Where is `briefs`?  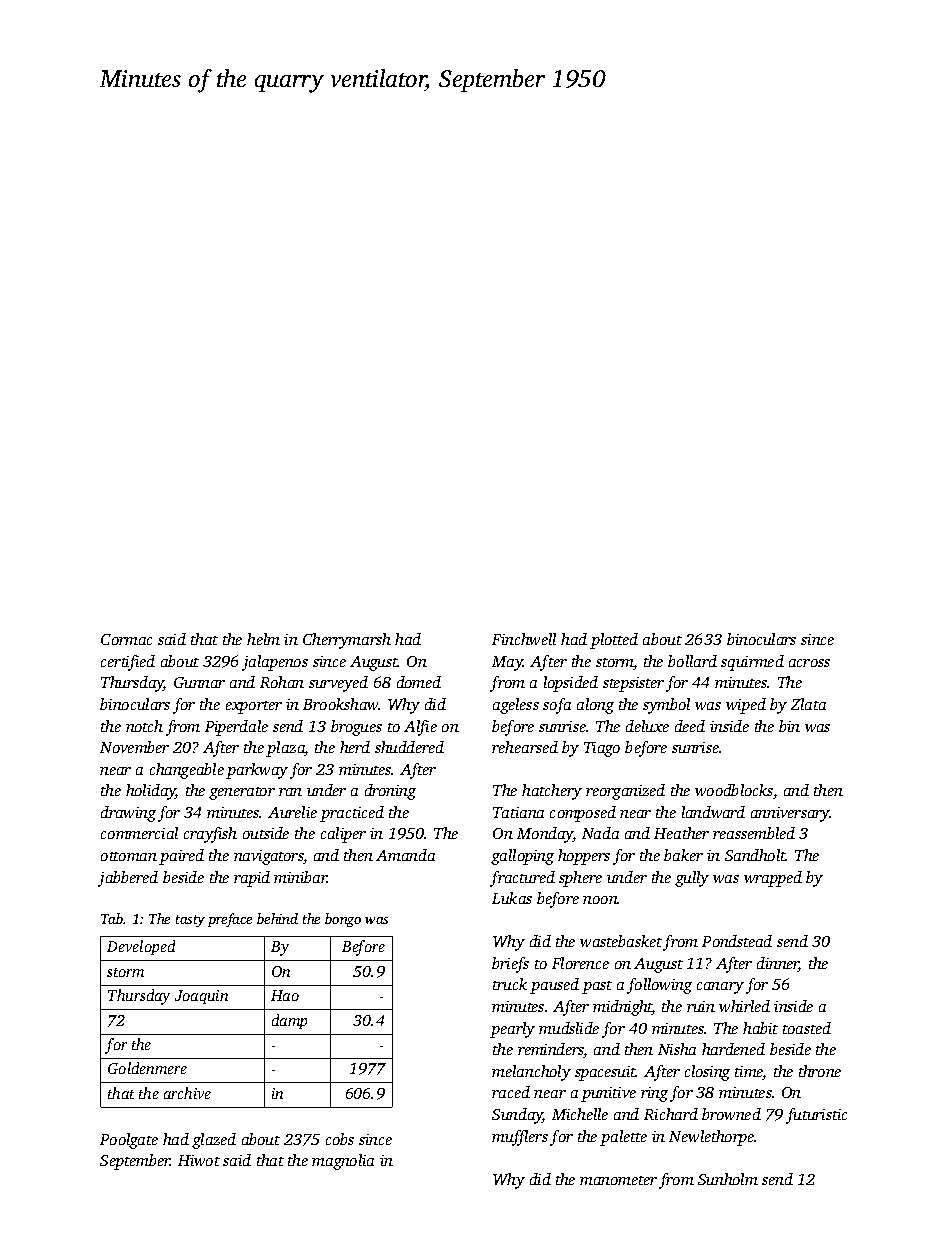
briefs is located at coordinates (510, 965).
